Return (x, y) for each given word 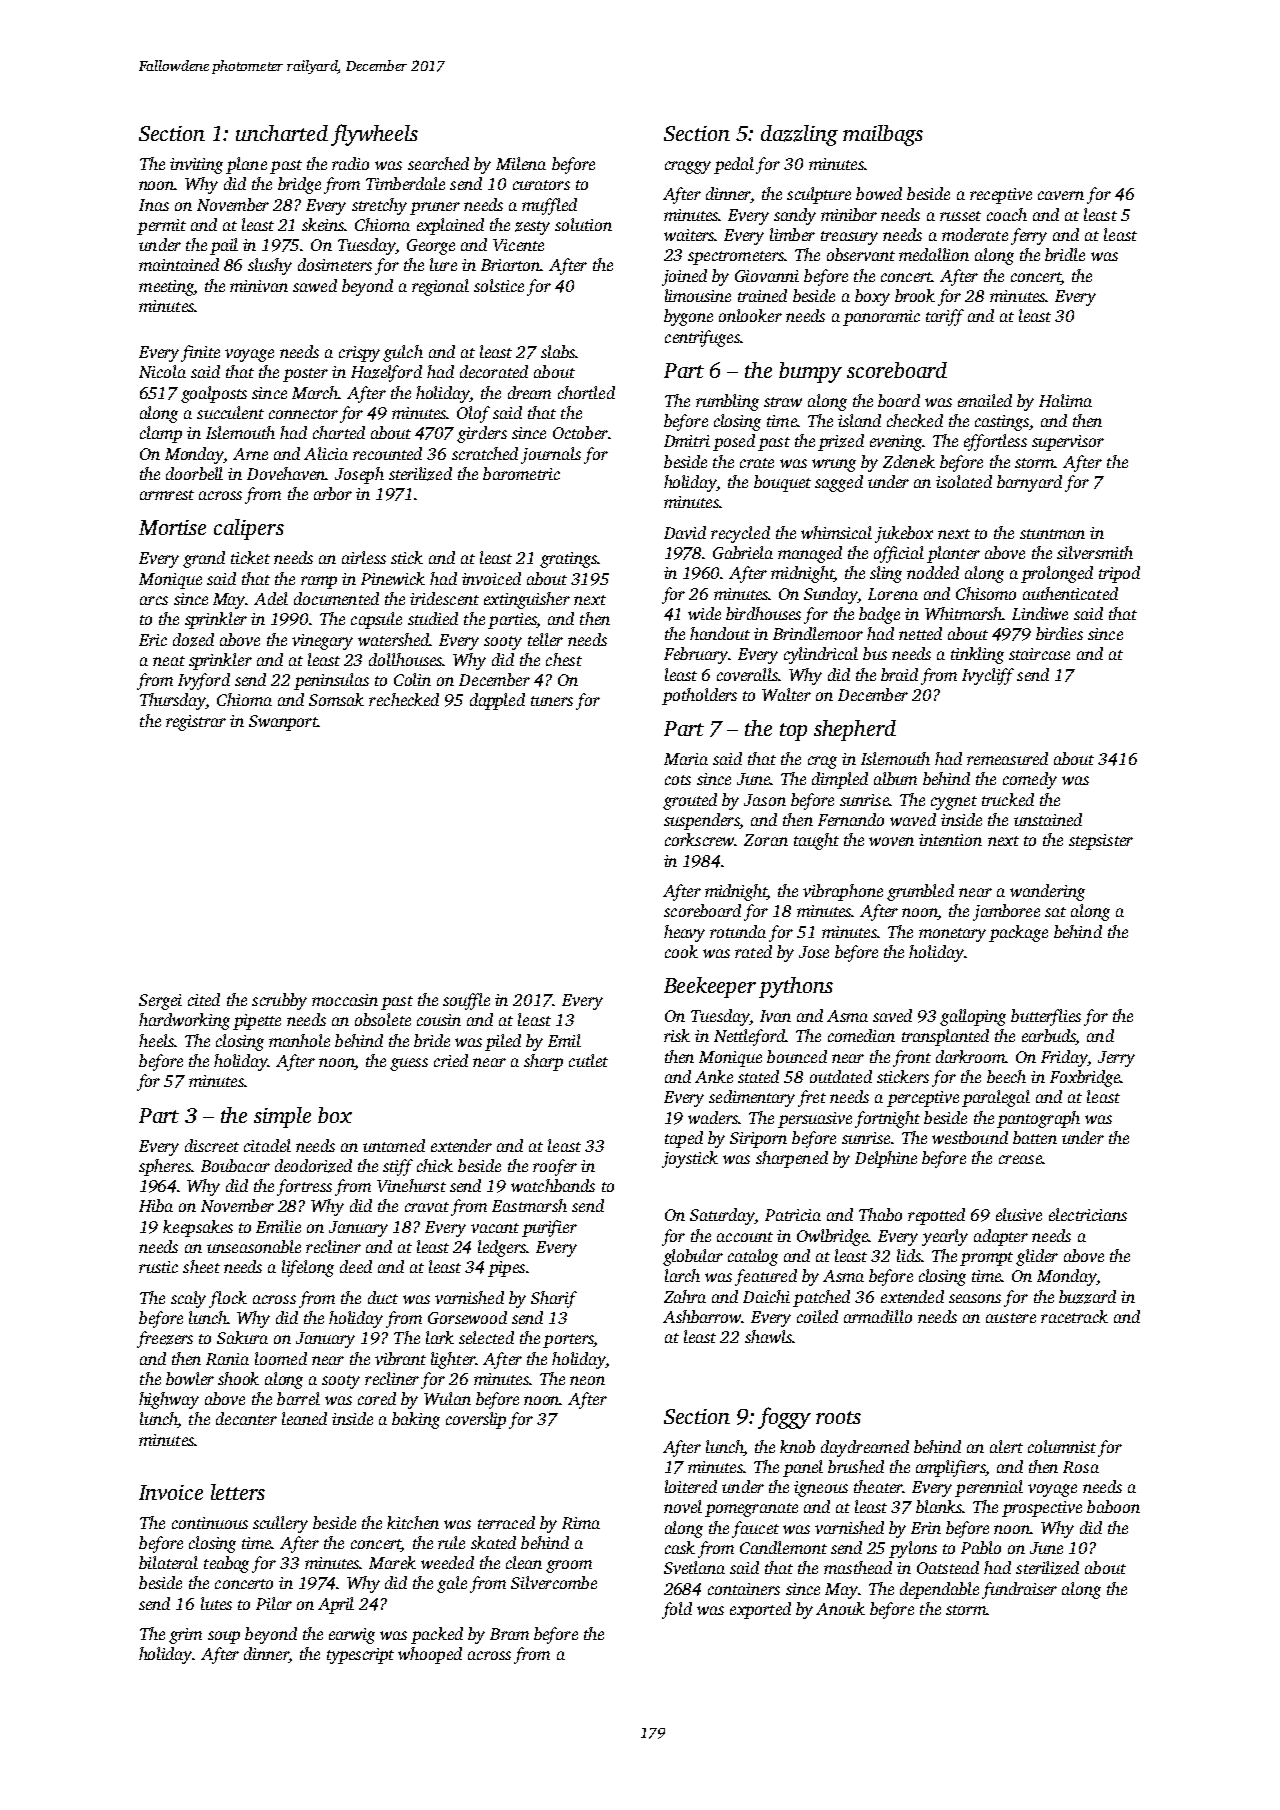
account (745, 1237)
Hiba (156, 1205)
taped (684, 1139)
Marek (392, 1562)
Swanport (283, 723)
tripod (1119, 574)
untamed (394, 1145)
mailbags (883, 135)
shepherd (855, 730)
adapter (1001, 1237)
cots (678, 780)
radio (350, 163)
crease (1020, 1159)
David (685, 532)
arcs (154, 600)
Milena (521, 163)
